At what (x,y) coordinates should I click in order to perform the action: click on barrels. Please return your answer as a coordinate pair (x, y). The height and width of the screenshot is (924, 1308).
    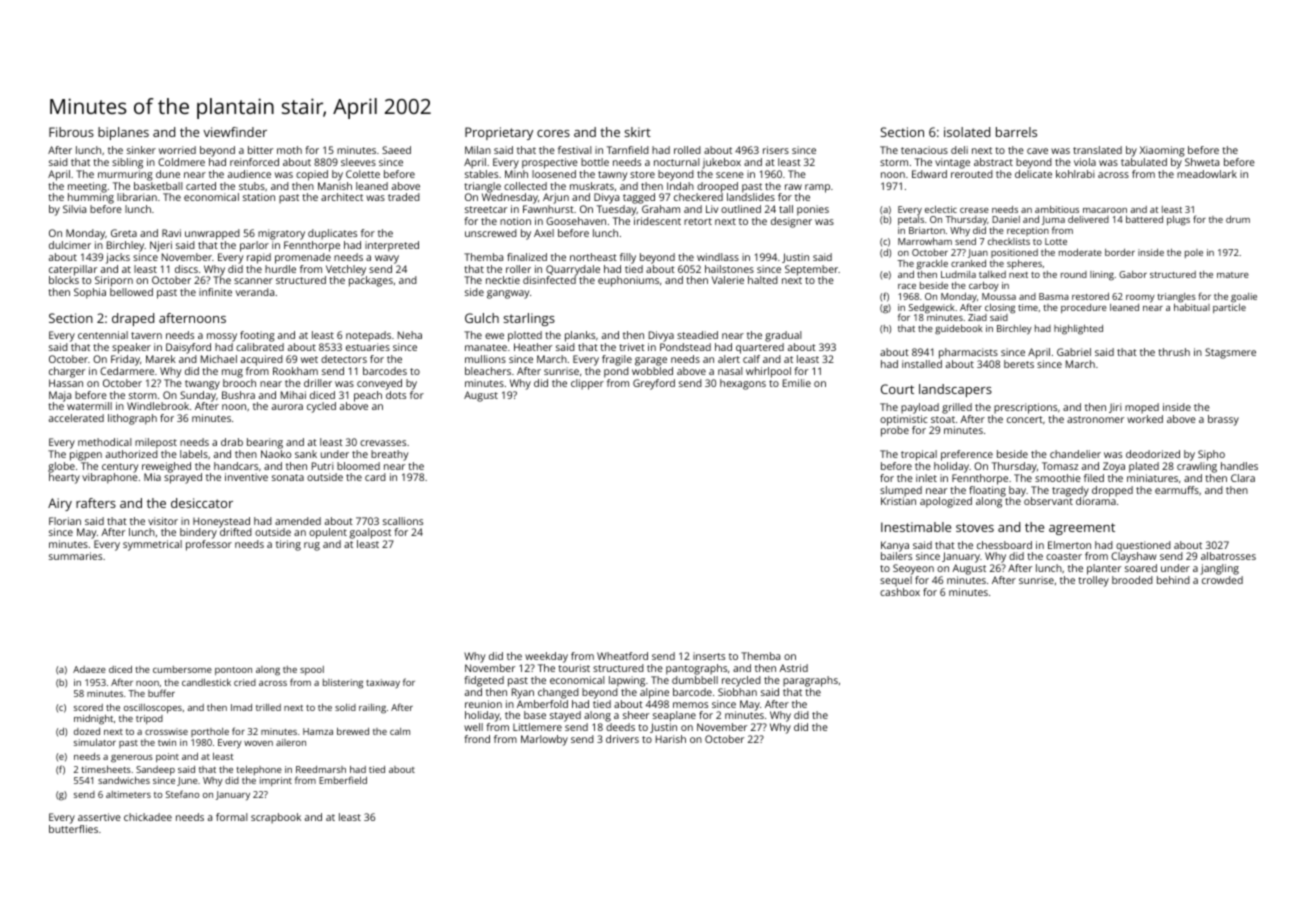
    Looking at the image, I should click on (1016, 132).
